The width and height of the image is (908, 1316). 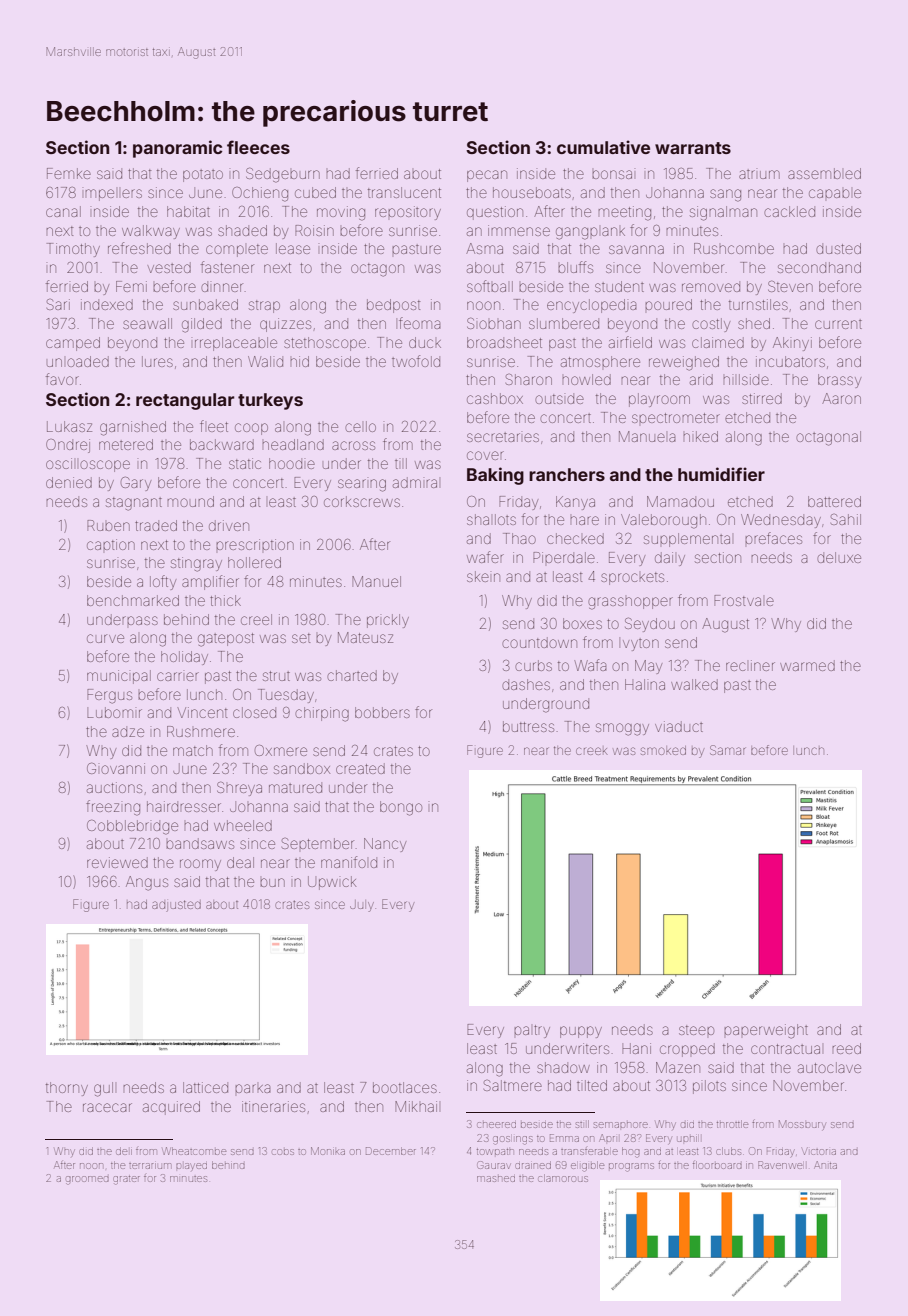 I want to click on puppy, so click(x=581, y=1032).
